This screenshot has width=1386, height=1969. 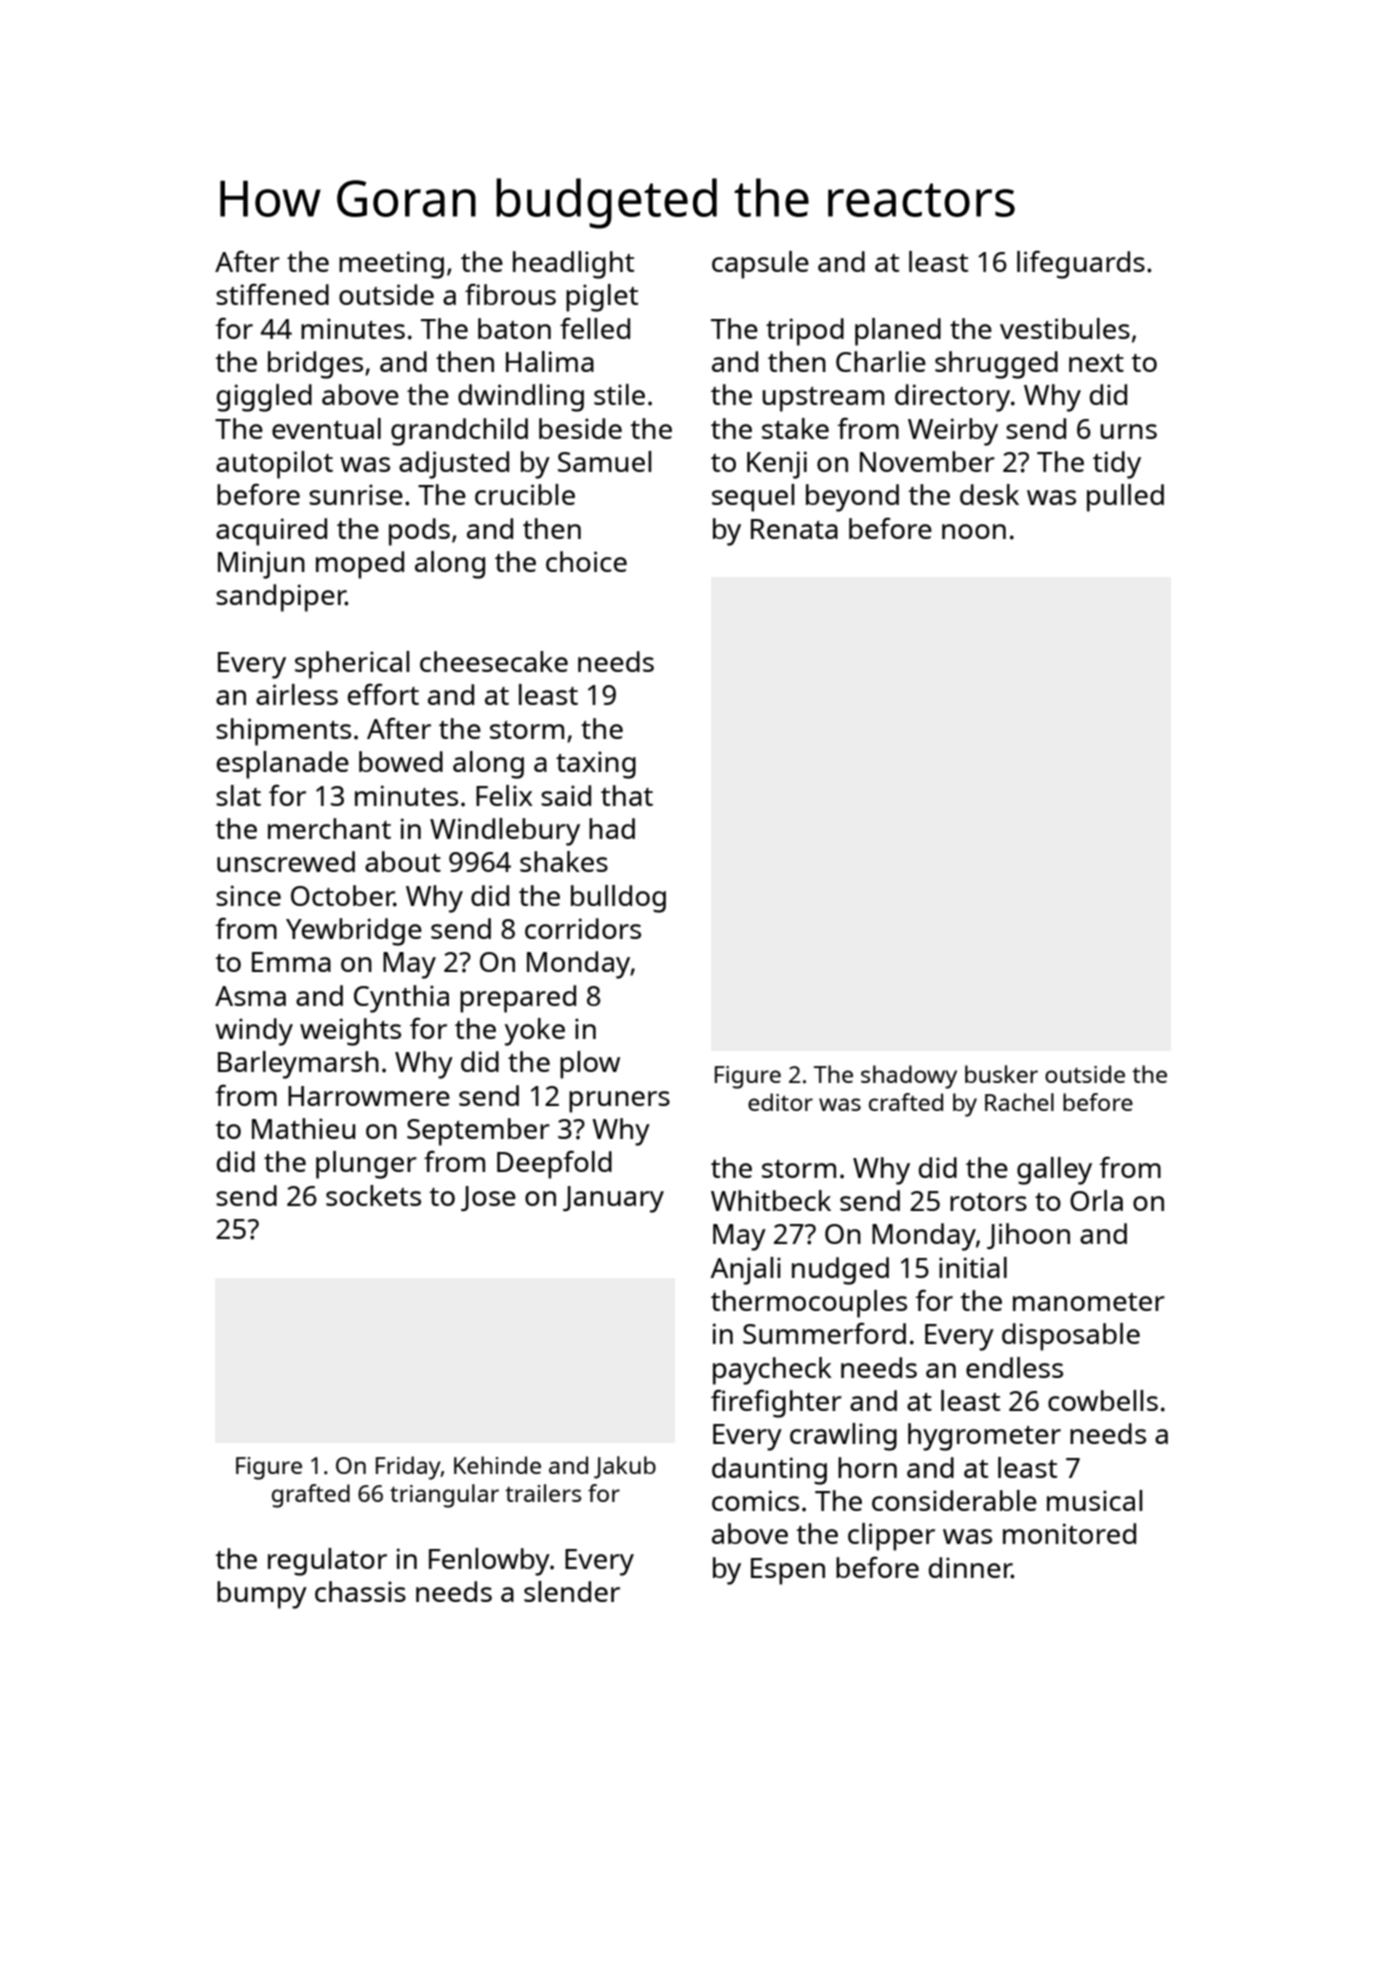 I want to click on Yewbridge, so click(x=354, y=932).
